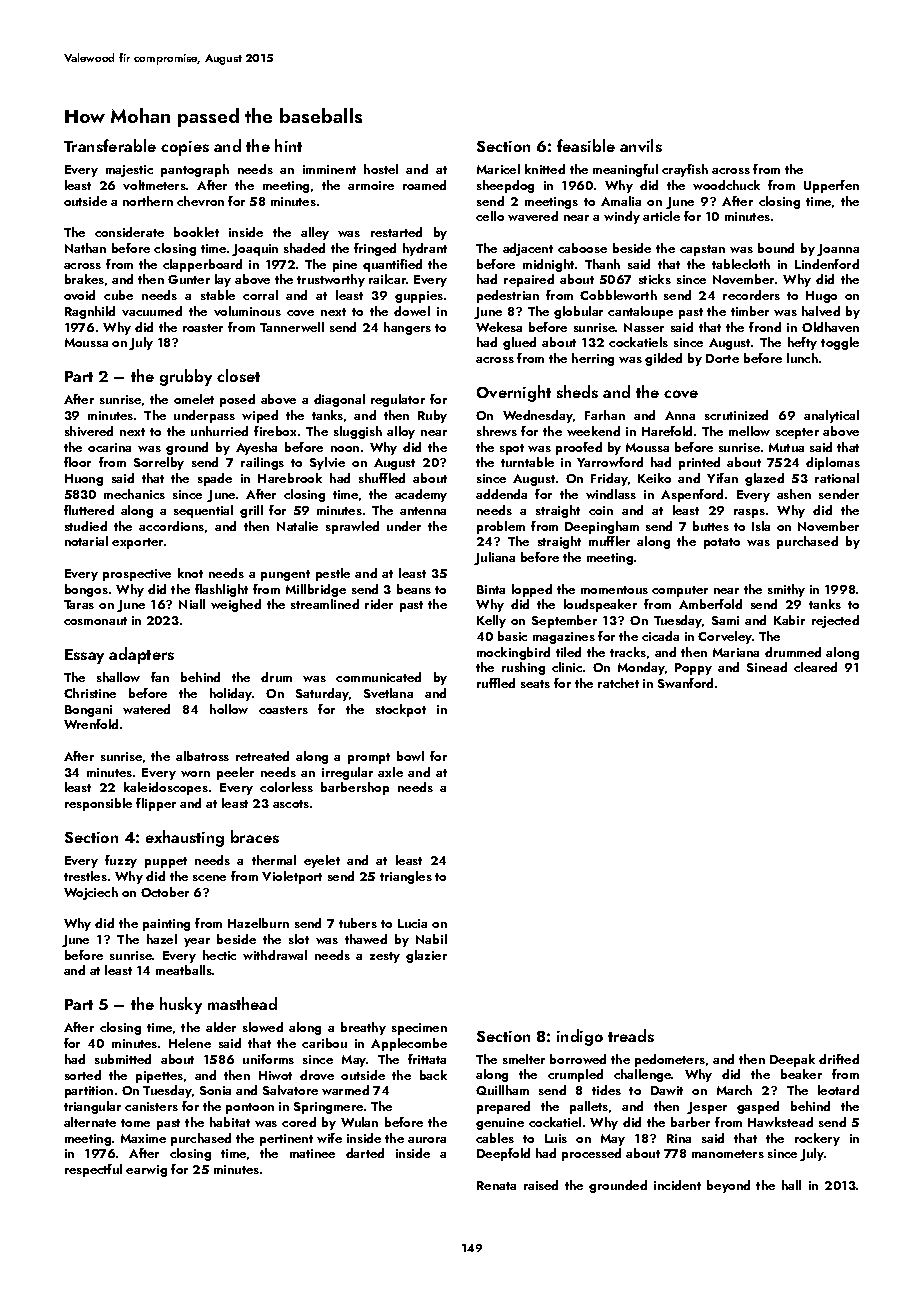 The height and width of the image is (1308, 924). What do you see at coordinates (86, 541) in the image?
I see `notarial` at bounding box center [86, 541].
